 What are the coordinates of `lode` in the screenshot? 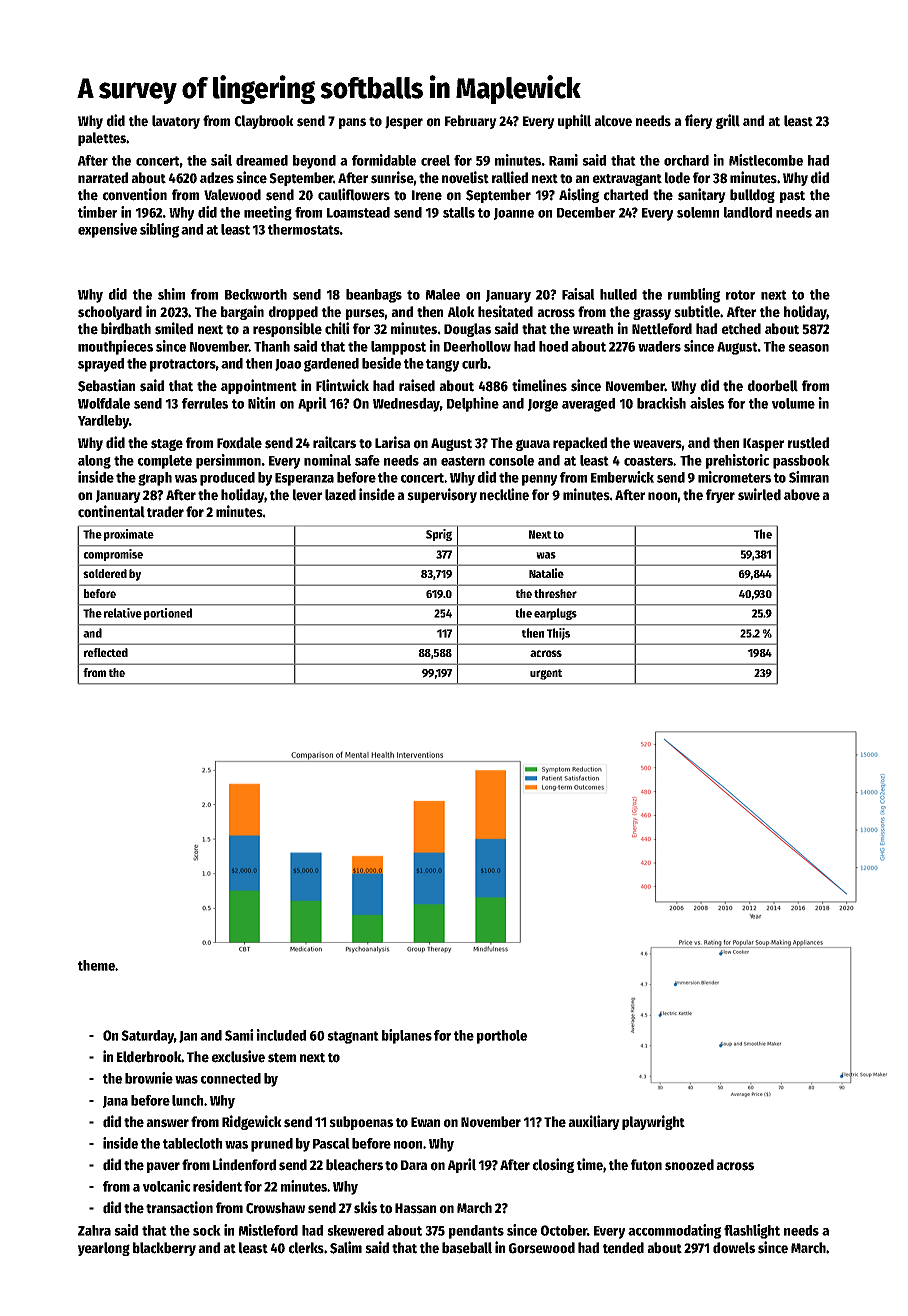 It's located at (677, 178).
